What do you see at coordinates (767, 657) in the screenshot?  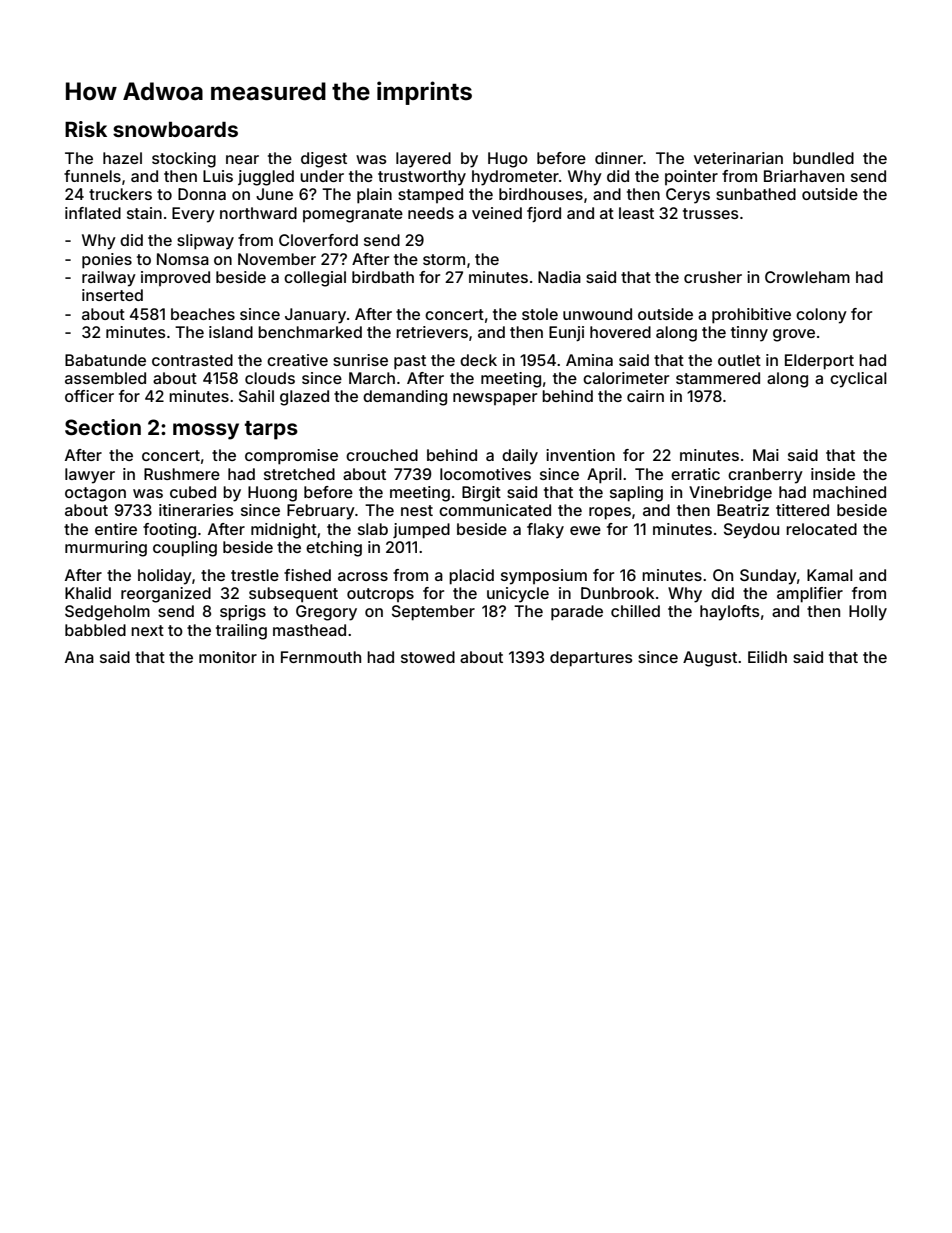 I see `Eilidh` at bounding box center [767, 657].
